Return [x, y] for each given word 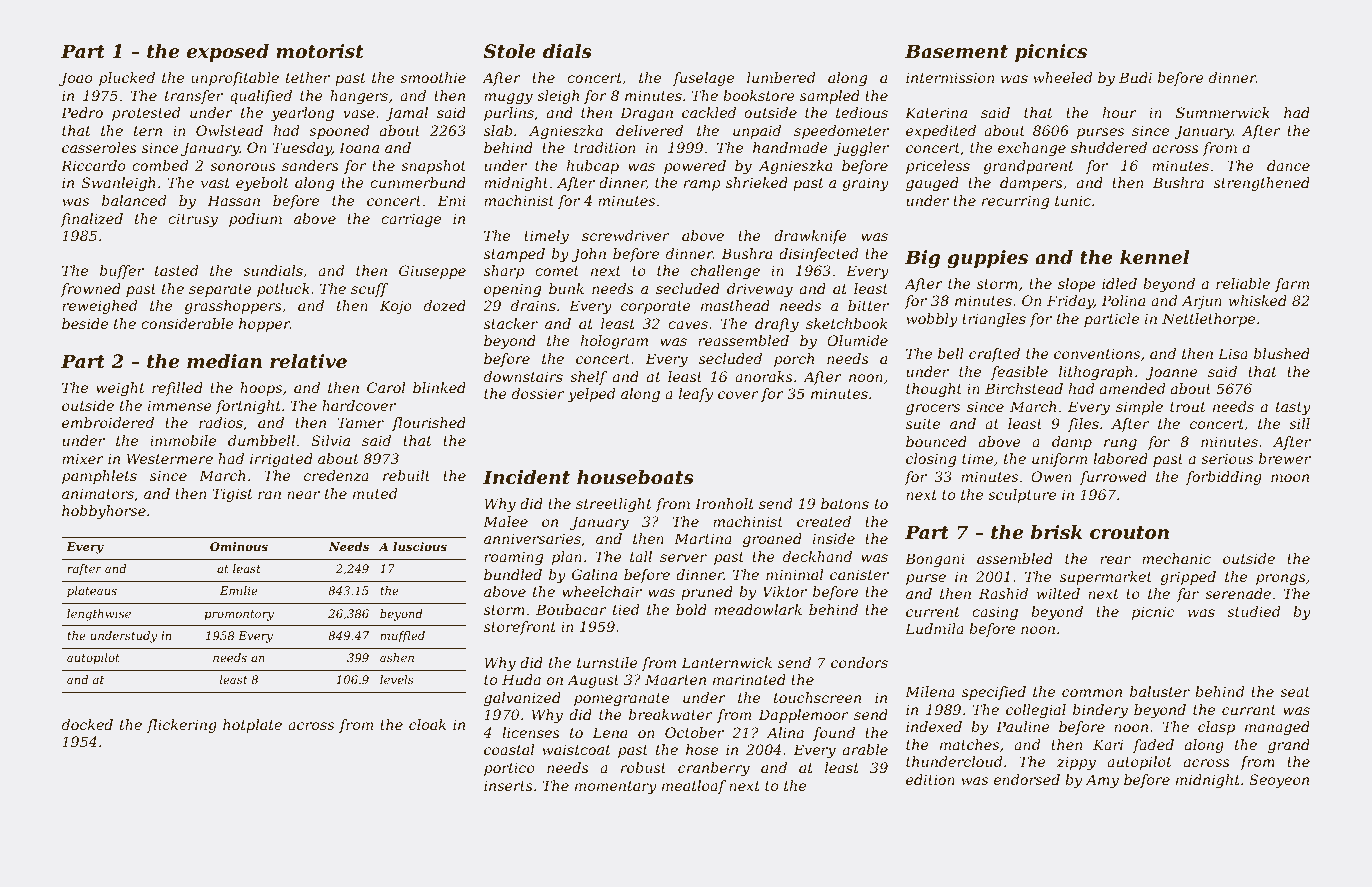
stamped [514, 255]
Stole [510, 51]
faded [1153, 746]
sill [1299, 423]
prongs [1281, 579]
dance [1288, 165]
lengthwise [99, 615]
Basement [956, 51]
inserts [508, 785]
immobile [183, 440]
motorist [320, 51]
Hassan [233, 200]
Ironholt [724, 503]
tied [626, 609]
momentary [616, 787]
